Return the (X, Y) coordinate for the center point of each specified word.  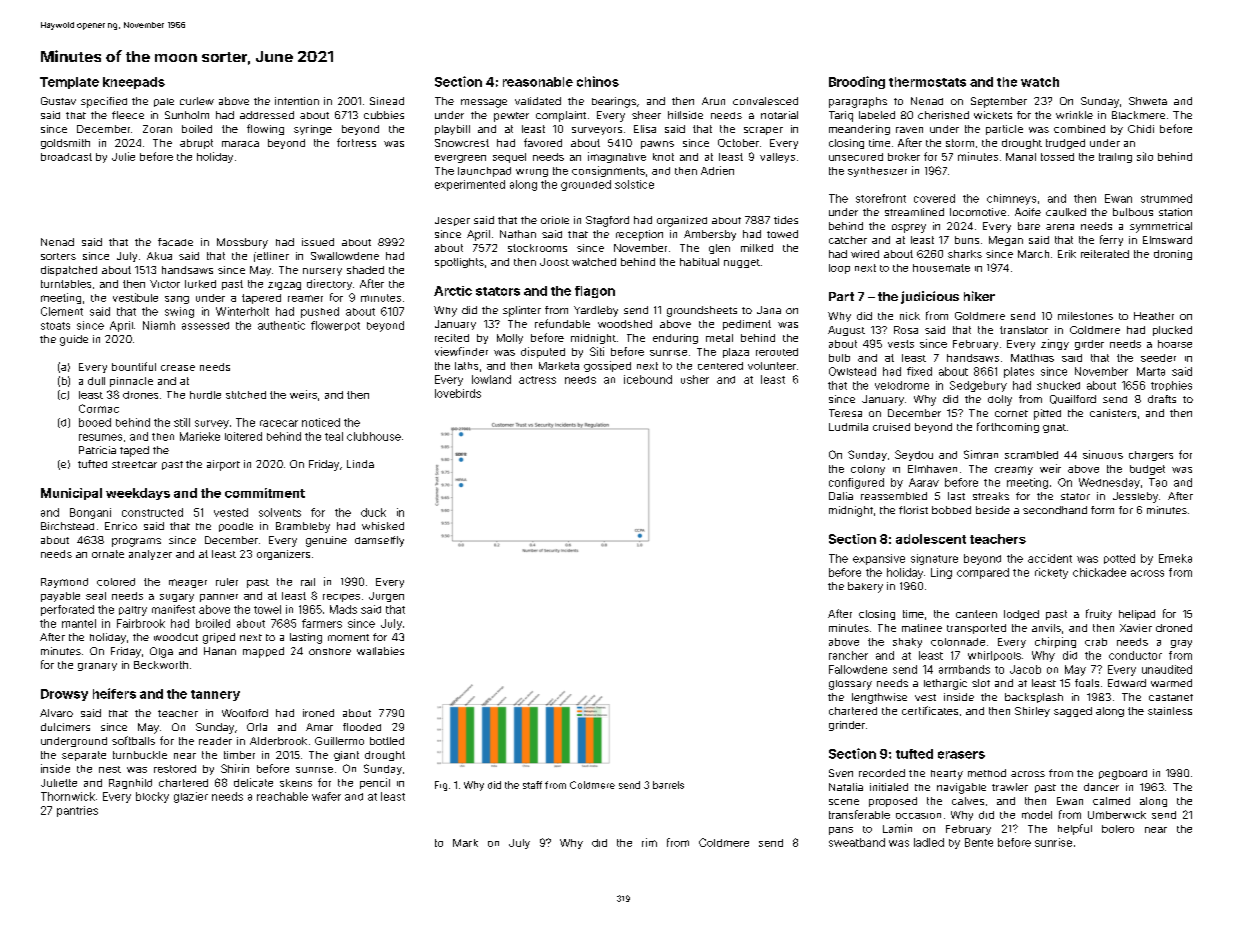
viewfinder (461, 351)
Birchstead (67, 526)
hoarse (1175, 344)
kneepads (134, 83)
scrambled (1031, 455)
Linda (360, 464)
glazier (191, 797)
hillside (685, 115)
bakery (865, 587)
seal (96, 596)
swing (179, 312)
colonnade (958, 642)
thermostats (927, 82)
